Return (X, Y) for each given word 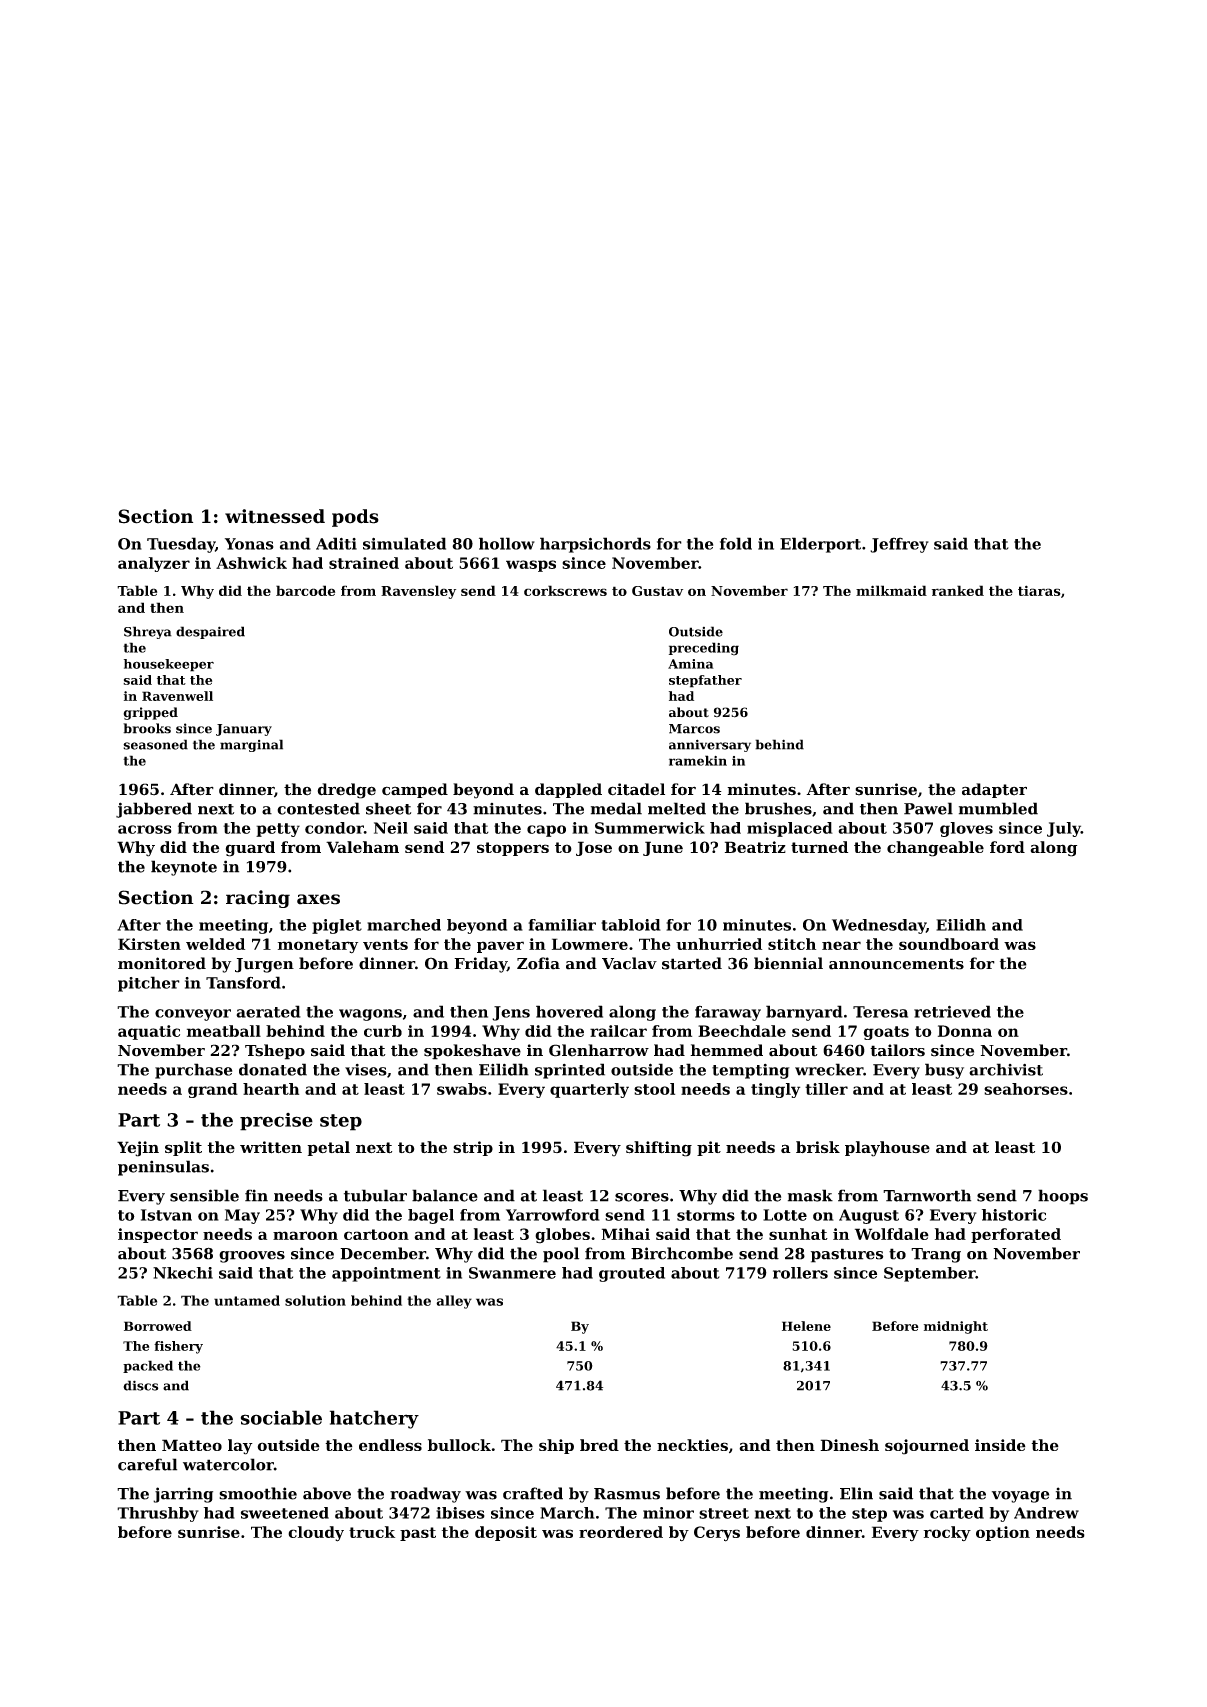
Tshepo (275, 1052)
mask (810, 1195)
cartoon (376, 1234)
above (327, 1493)
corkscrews (565, 590)
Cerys (717, 1534)
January (244, 730)
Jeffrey (899, 545)
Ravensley (418, 592)
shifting (659, 1149)
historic (1014, 1215)
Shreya (148, 632)
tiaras (1039, 590)
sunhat (798, 1234)
